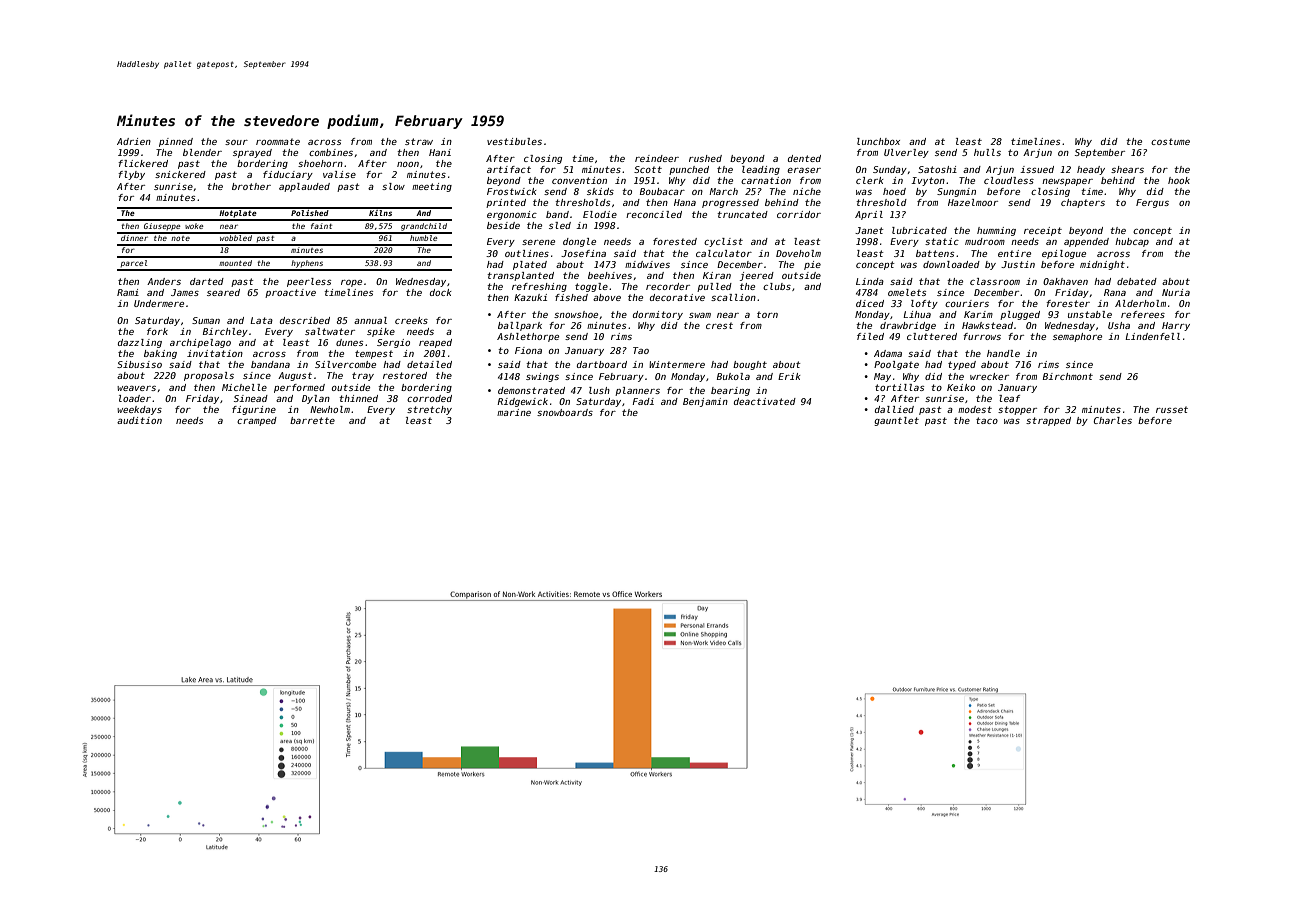  Describe the element at coordinates (251, 186) in the screenshot. I see `brother` at that location.
